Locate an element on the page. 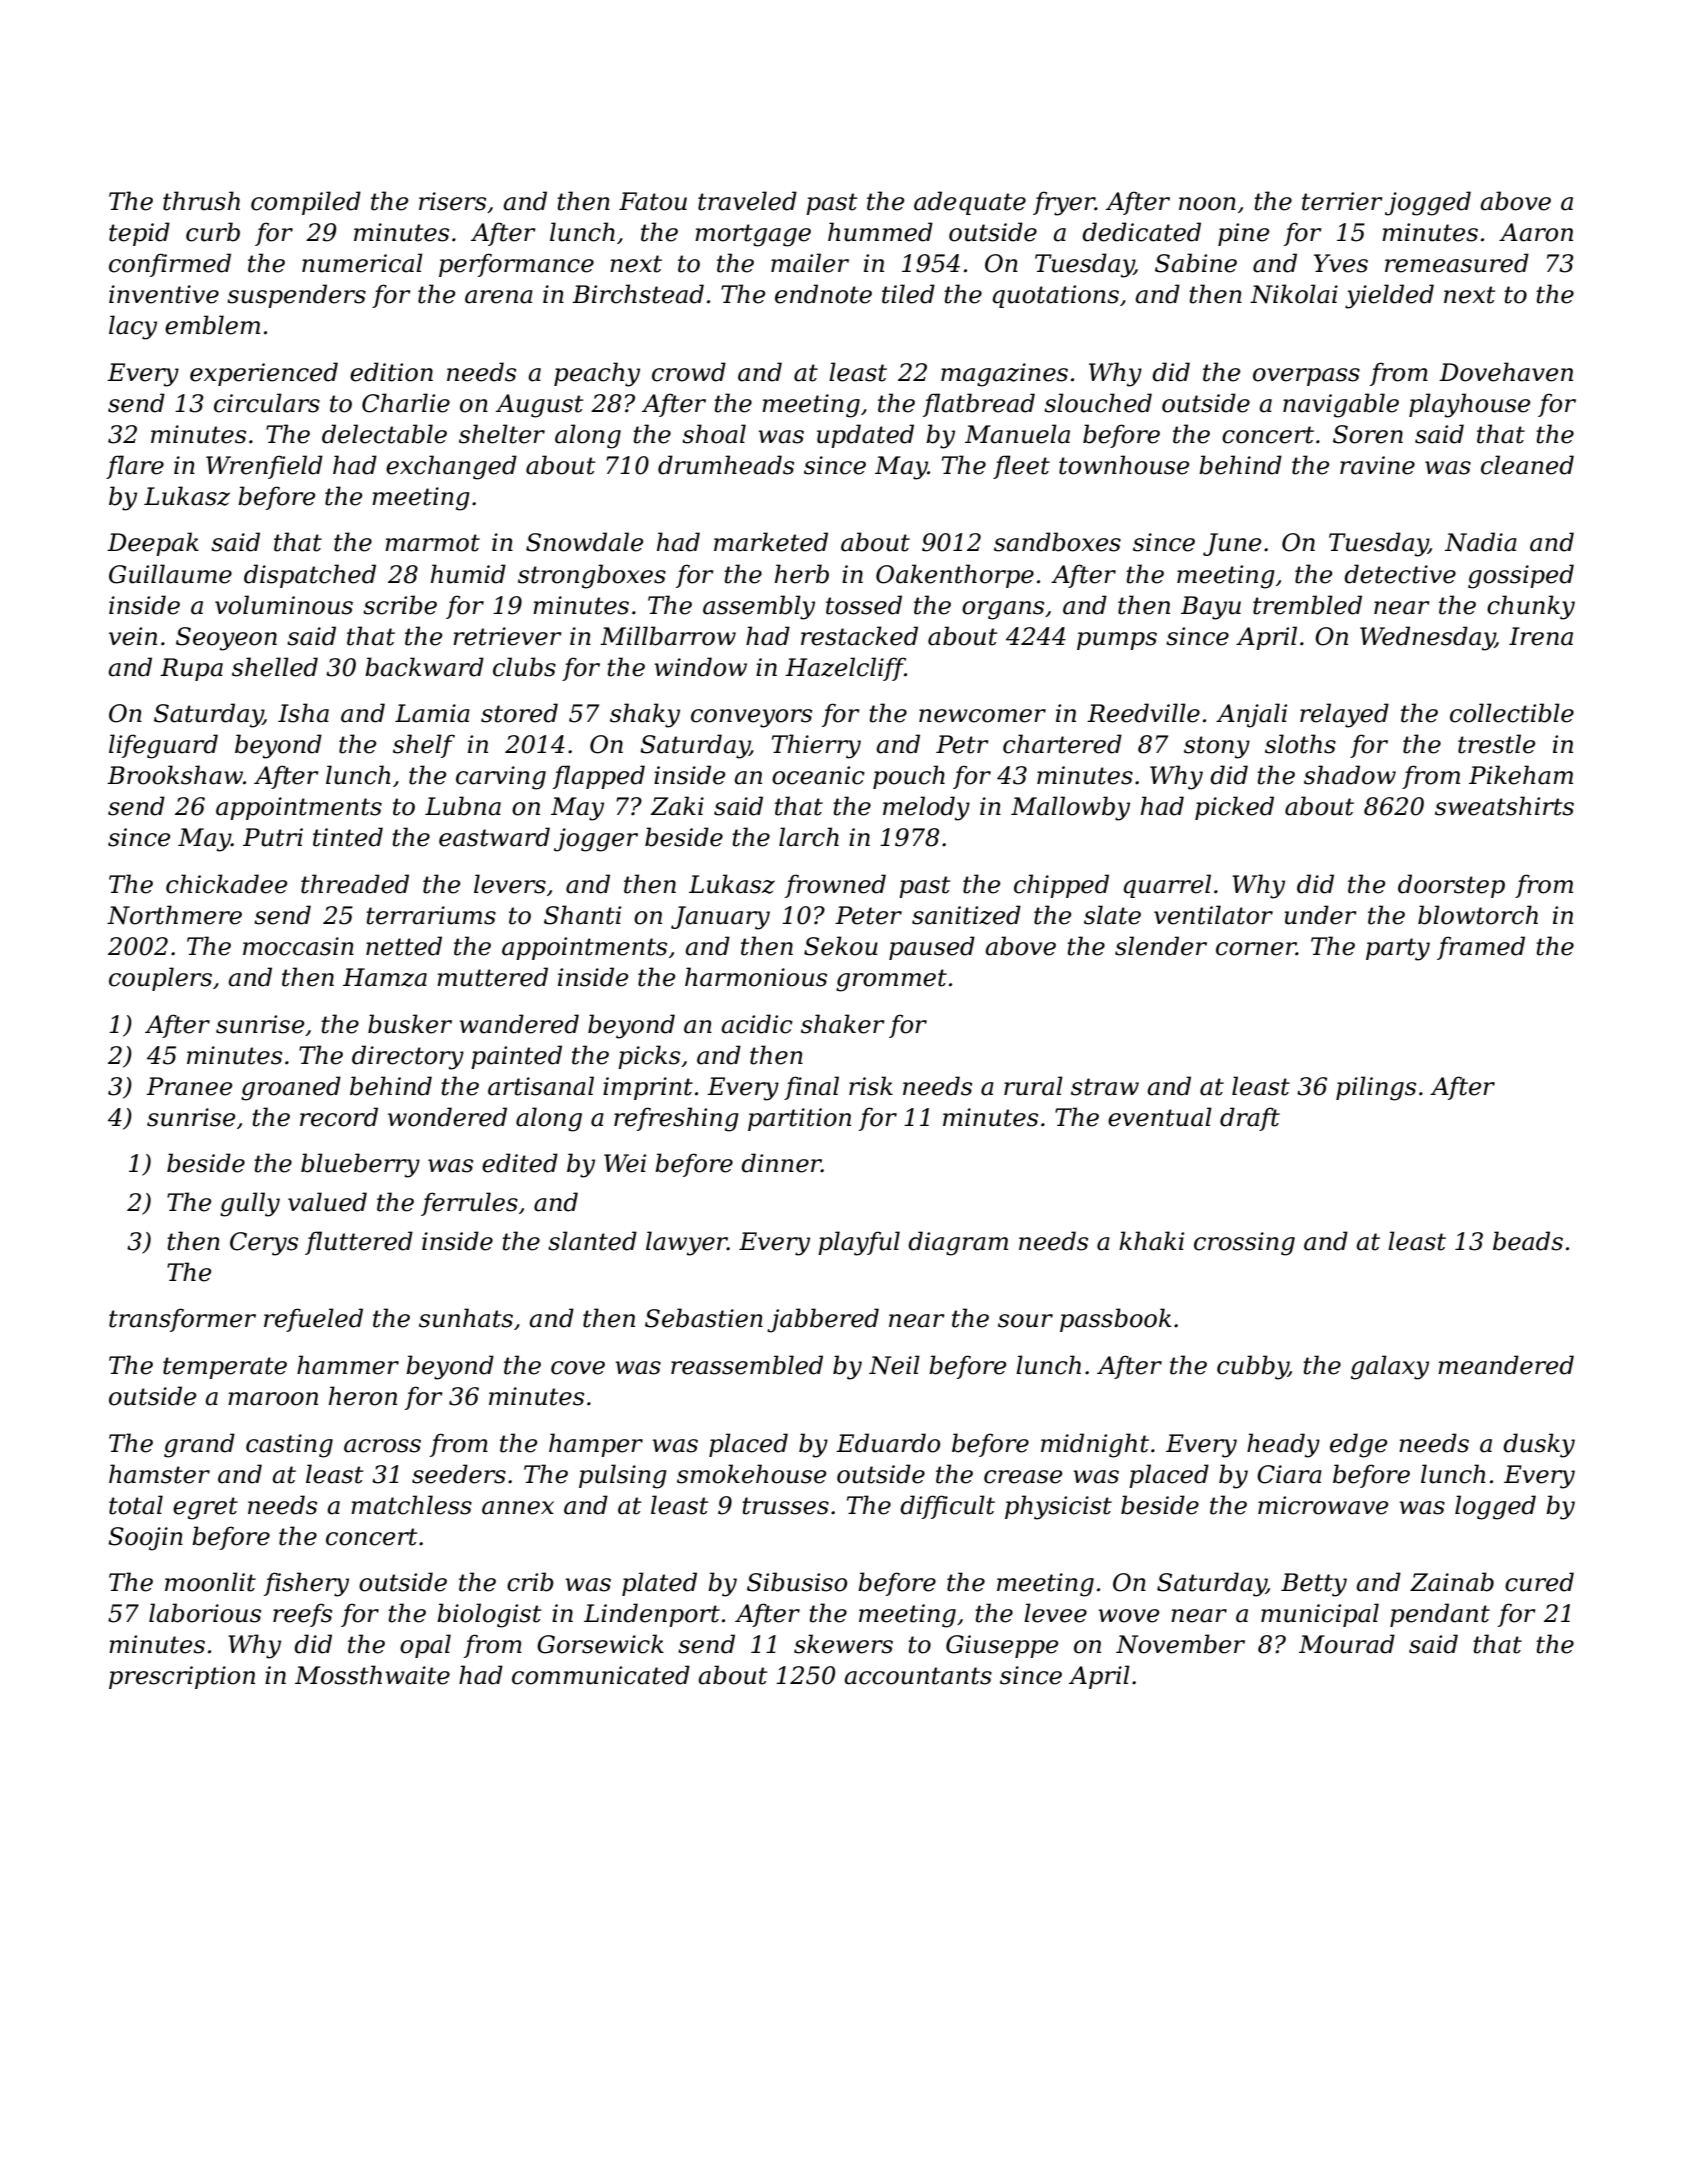  framed is located at coordinates (1481, 948).
